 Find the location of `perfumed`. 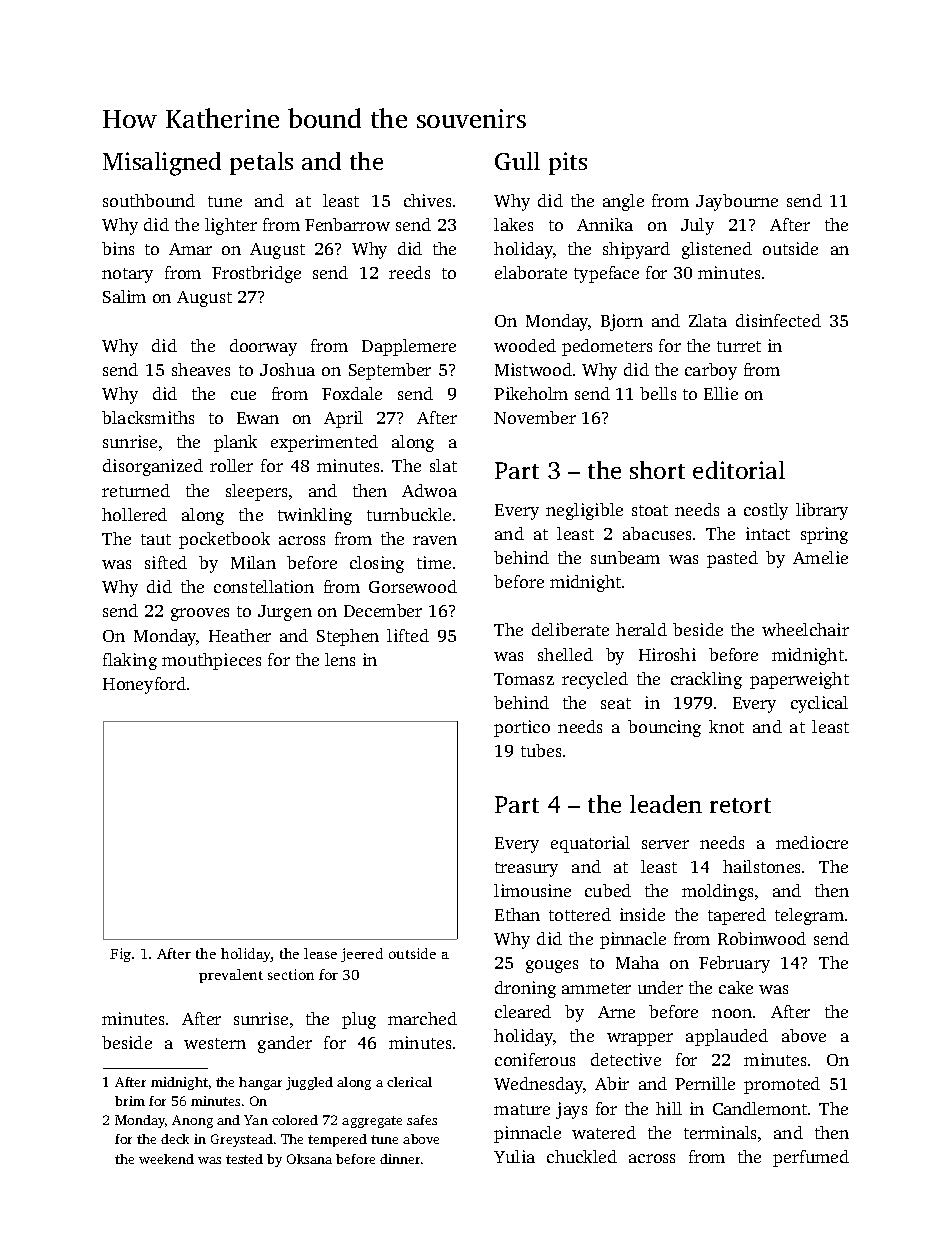

perfumed is located at coordinates (811, 1158).
